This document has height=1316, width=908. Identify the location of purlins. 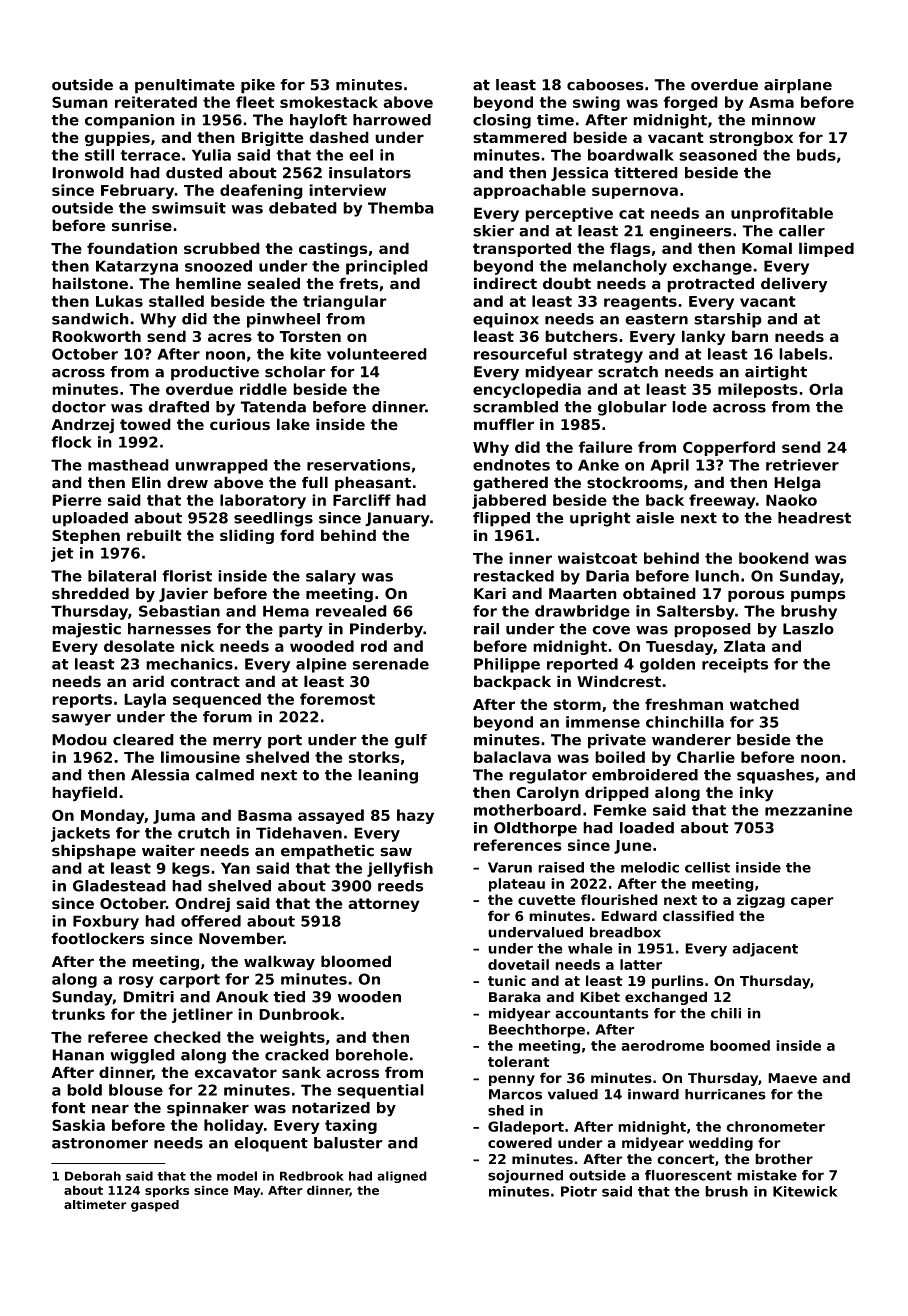
(678, 982).
